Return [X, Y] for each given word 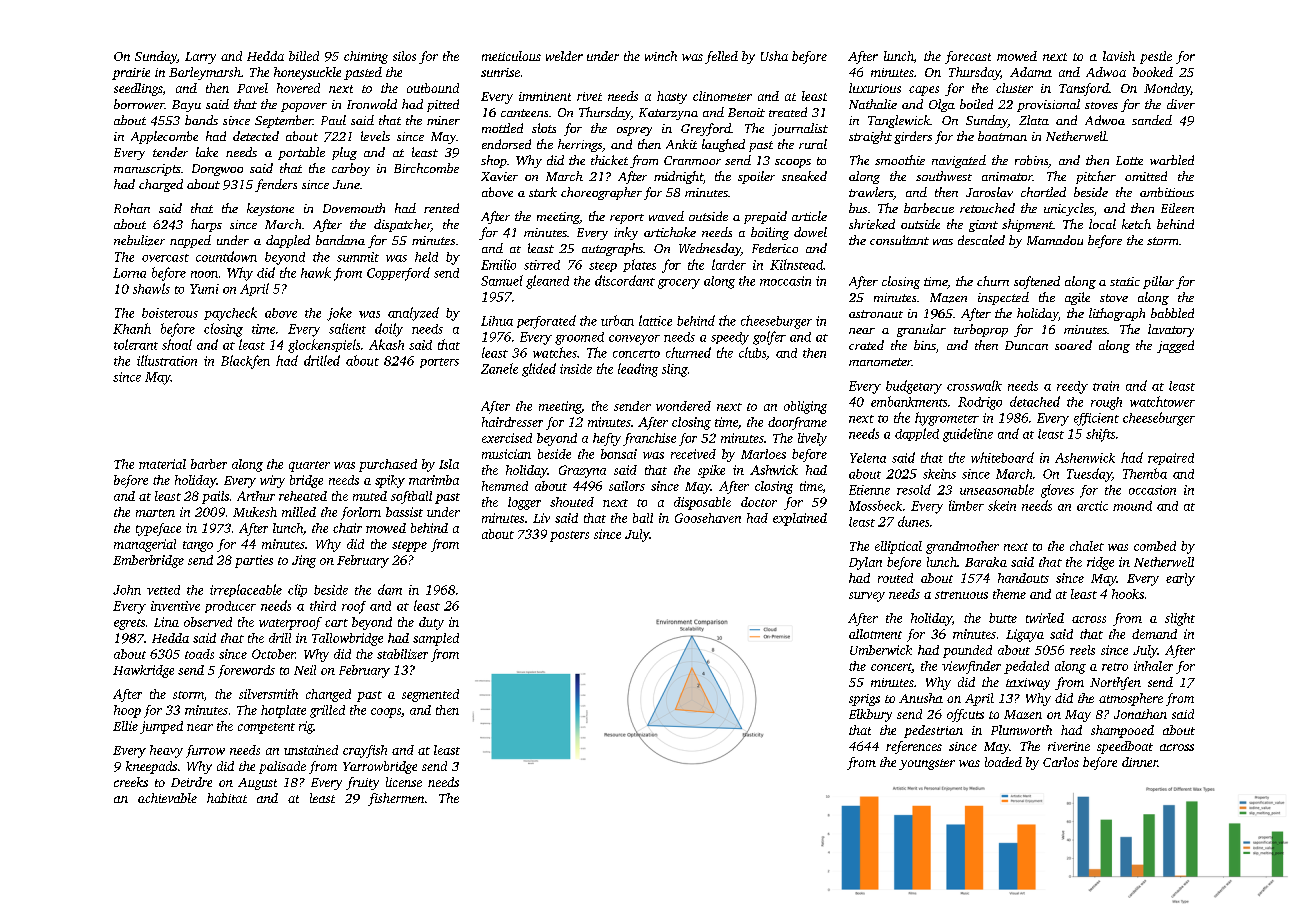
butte [1003, 618]
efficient [1096, 419]
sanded [1152, 120]
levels [375, 136]
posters [569, 536]
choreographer [601, 193]
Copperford [398, 274]
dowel [810, 232]
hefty [607, 439]
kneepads [151, 767]
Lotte [1129, 160]
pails [215, 497]
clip [297, 590]
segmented [430, 695]
